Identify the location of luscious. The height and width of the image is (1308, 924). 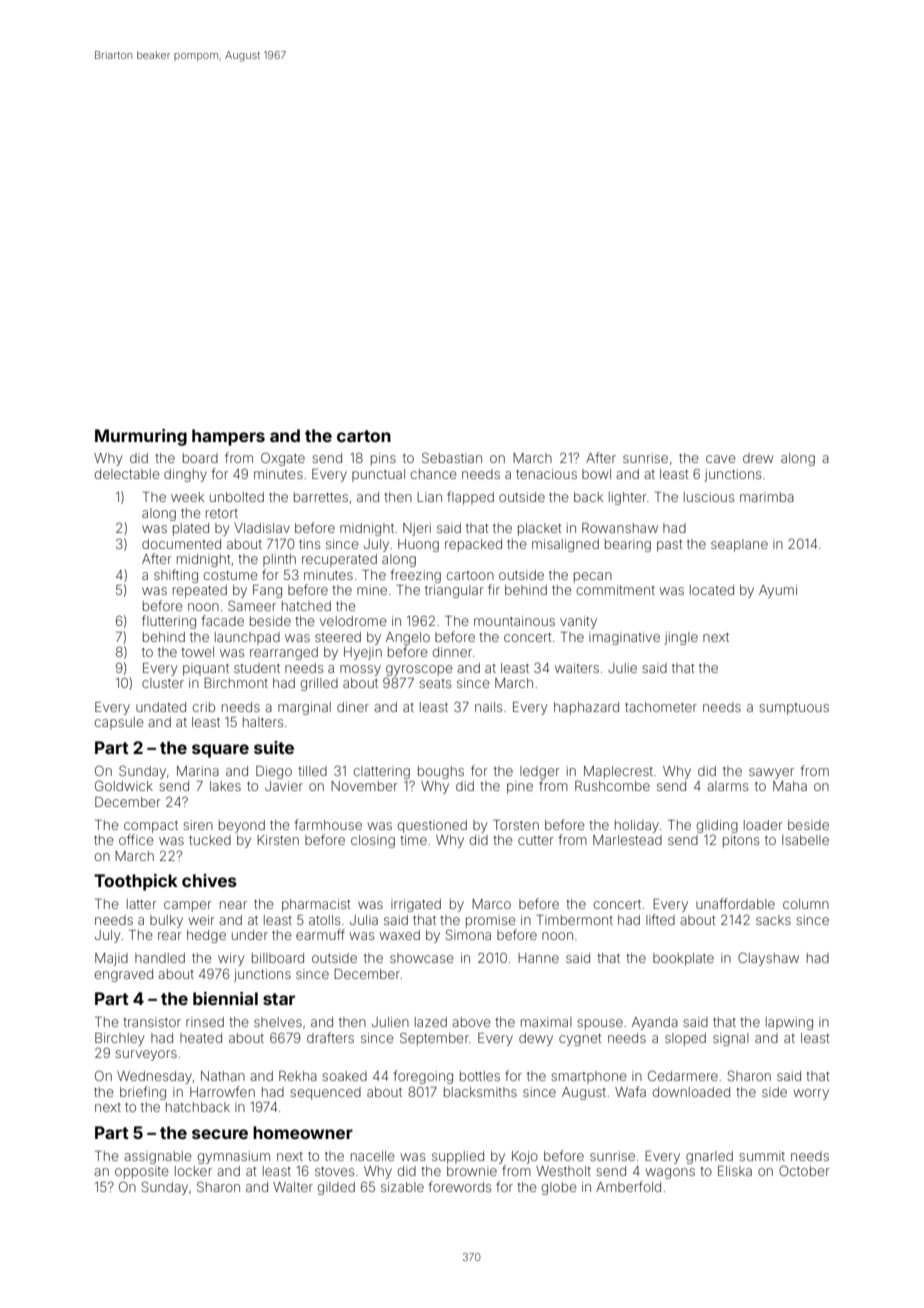
(709, 497).
